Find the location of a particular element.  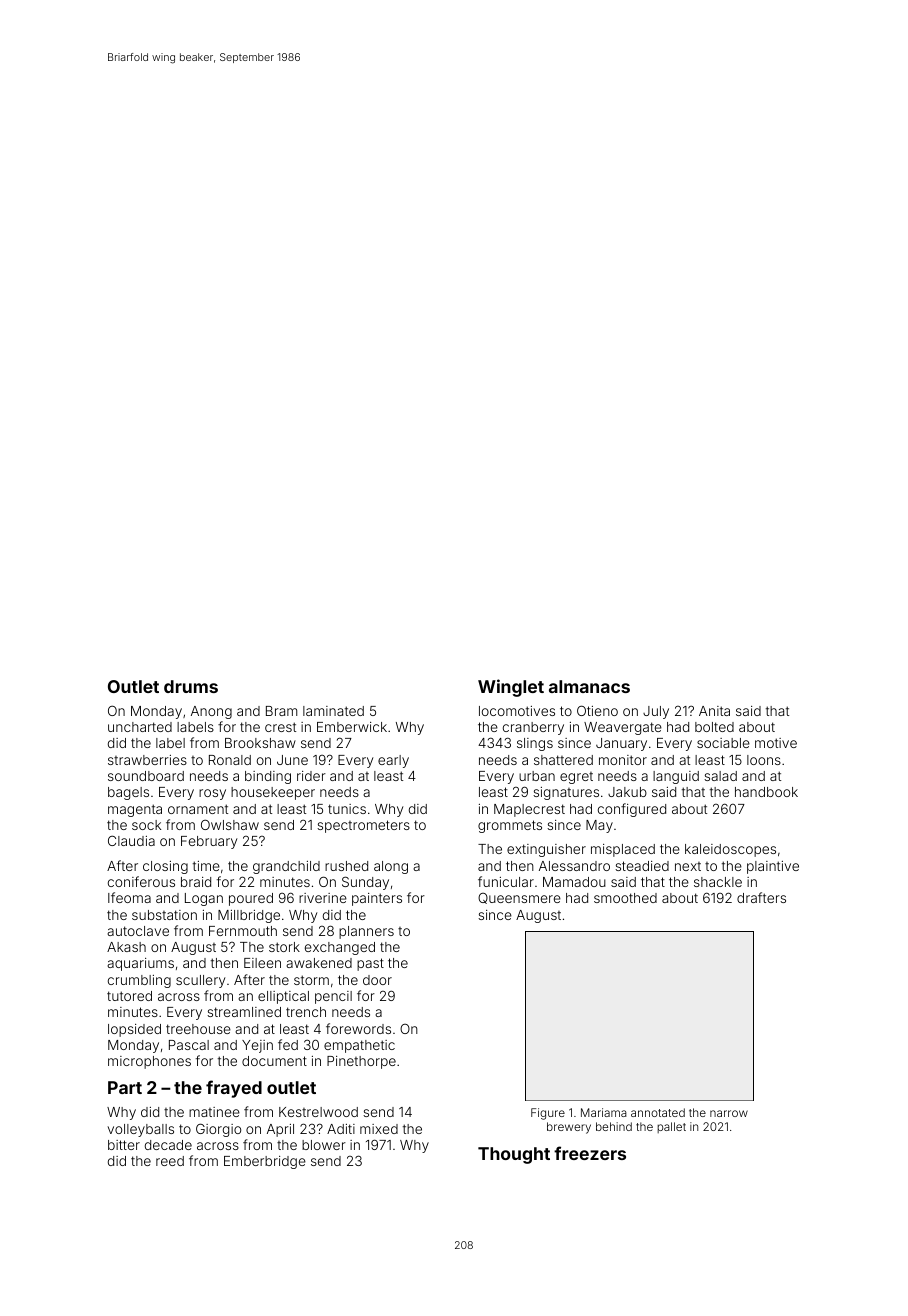

exchanged is located at coordinates (340, 948).
